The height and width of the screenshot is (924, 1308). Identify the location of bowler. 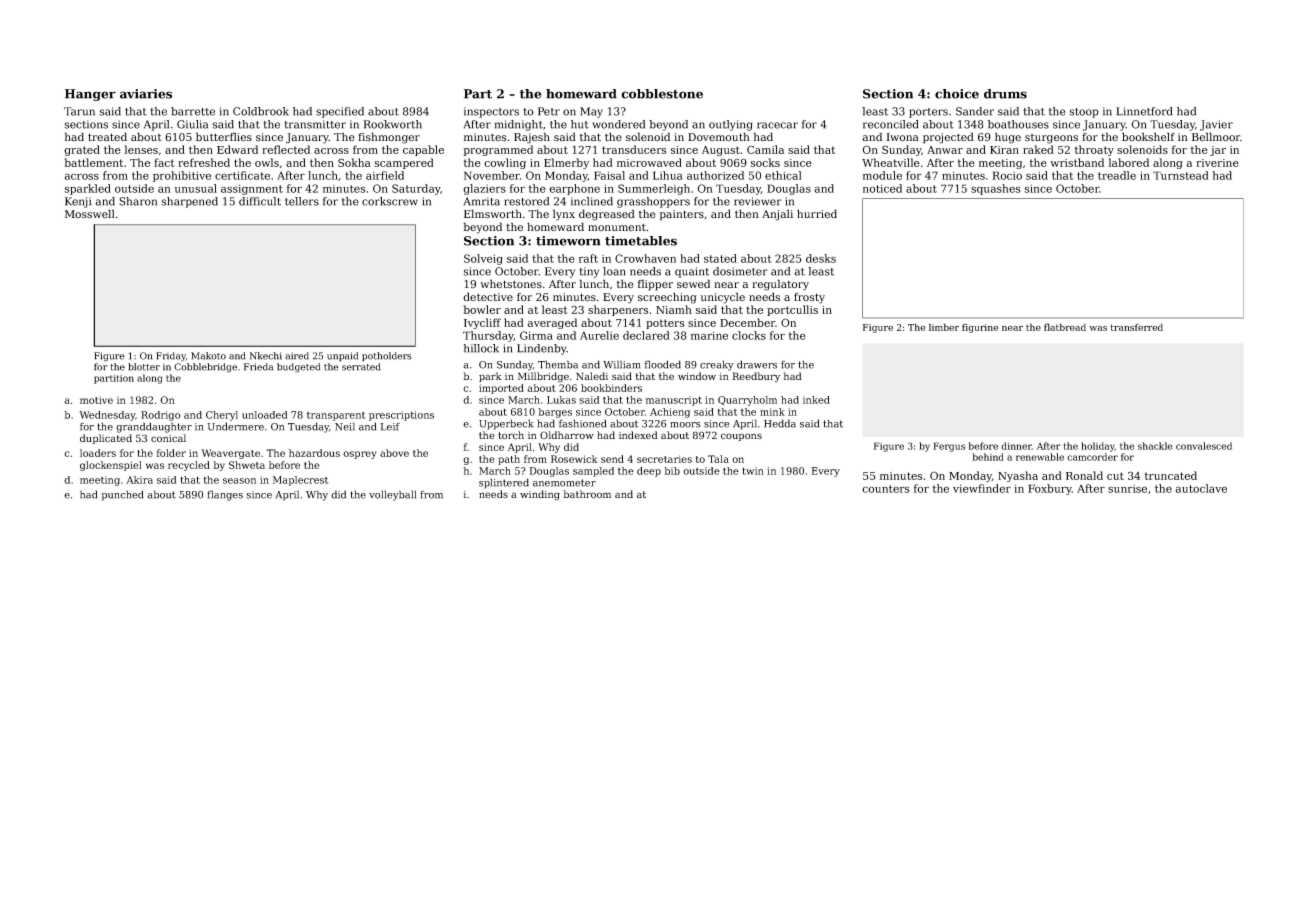
(482, 309).
